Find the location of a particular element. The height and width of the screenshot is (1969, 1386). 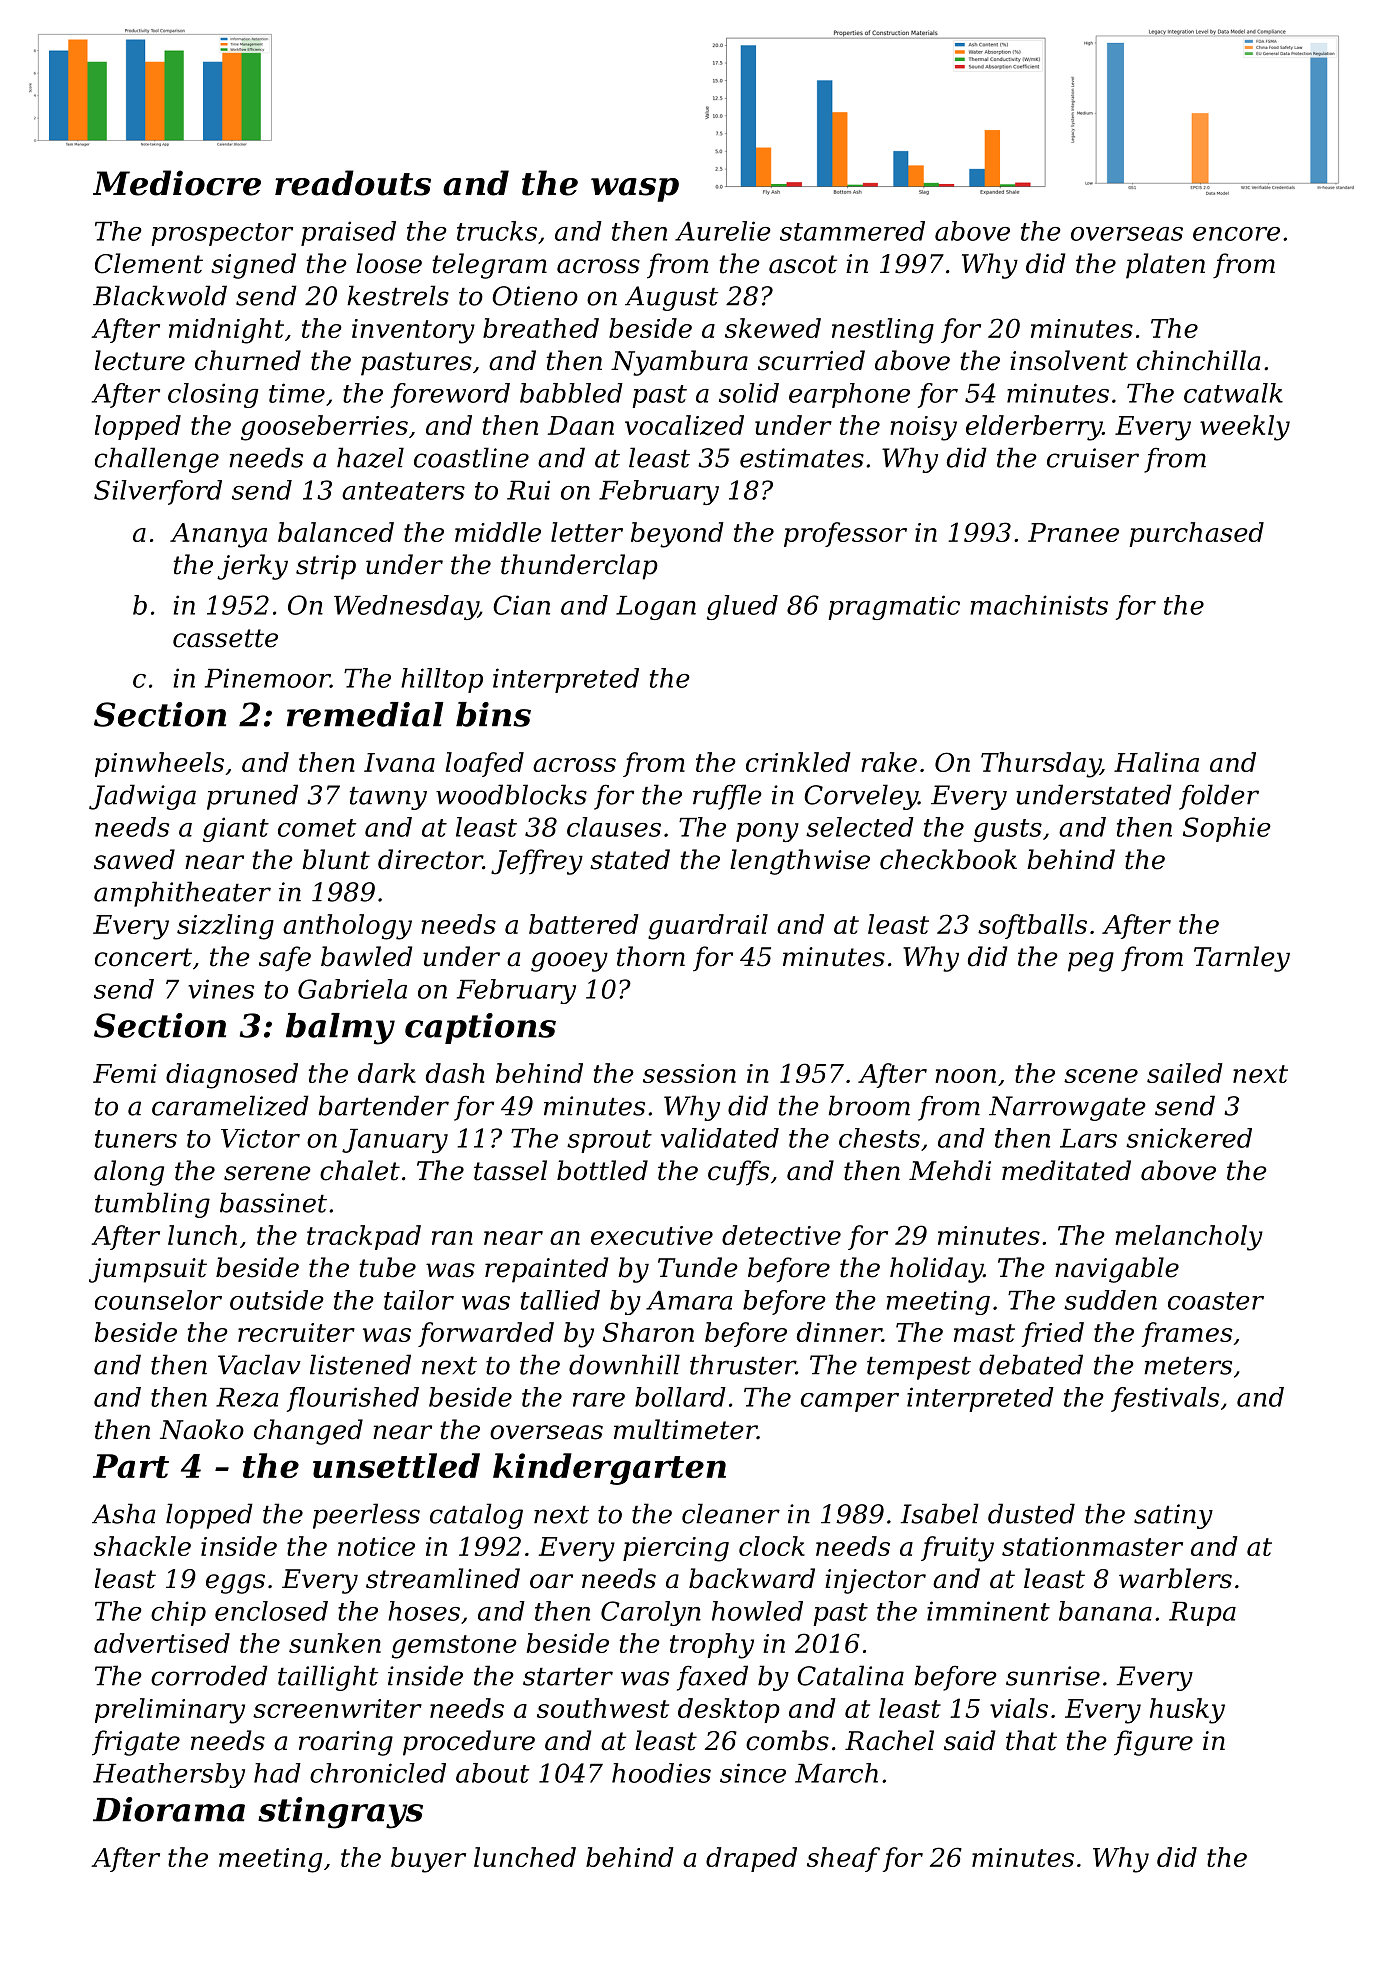

hilltop is located at coordinates (442, 680).
